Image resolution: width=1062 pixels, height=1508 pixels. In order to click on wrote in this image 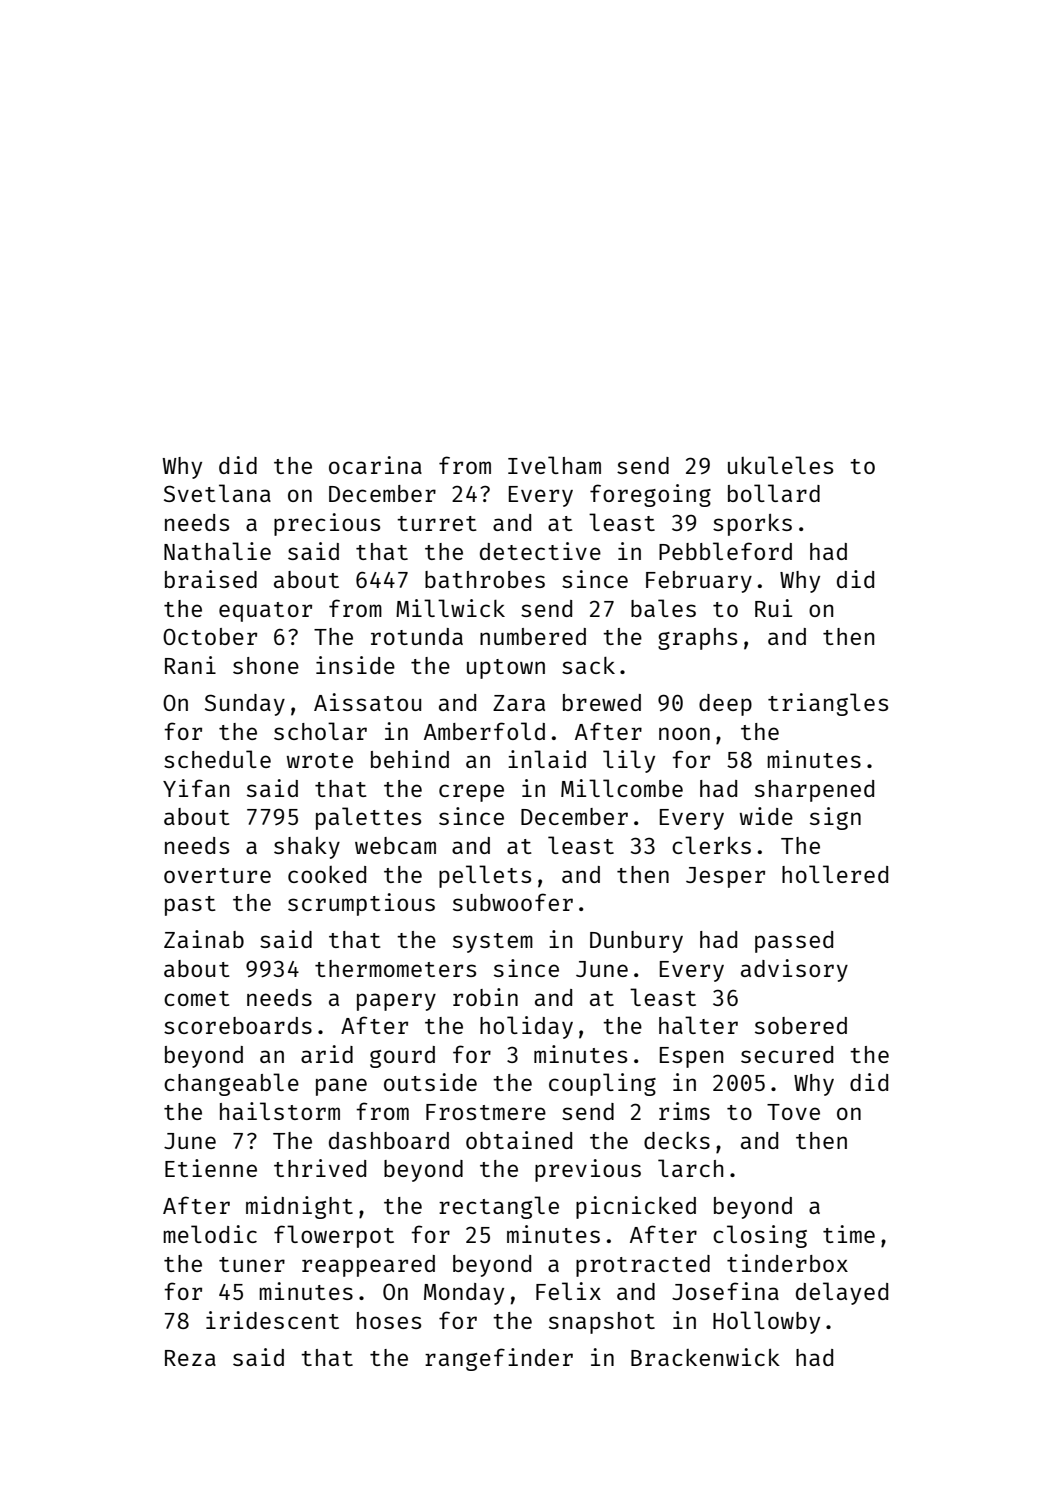, I will do `click(320, 760)`.
